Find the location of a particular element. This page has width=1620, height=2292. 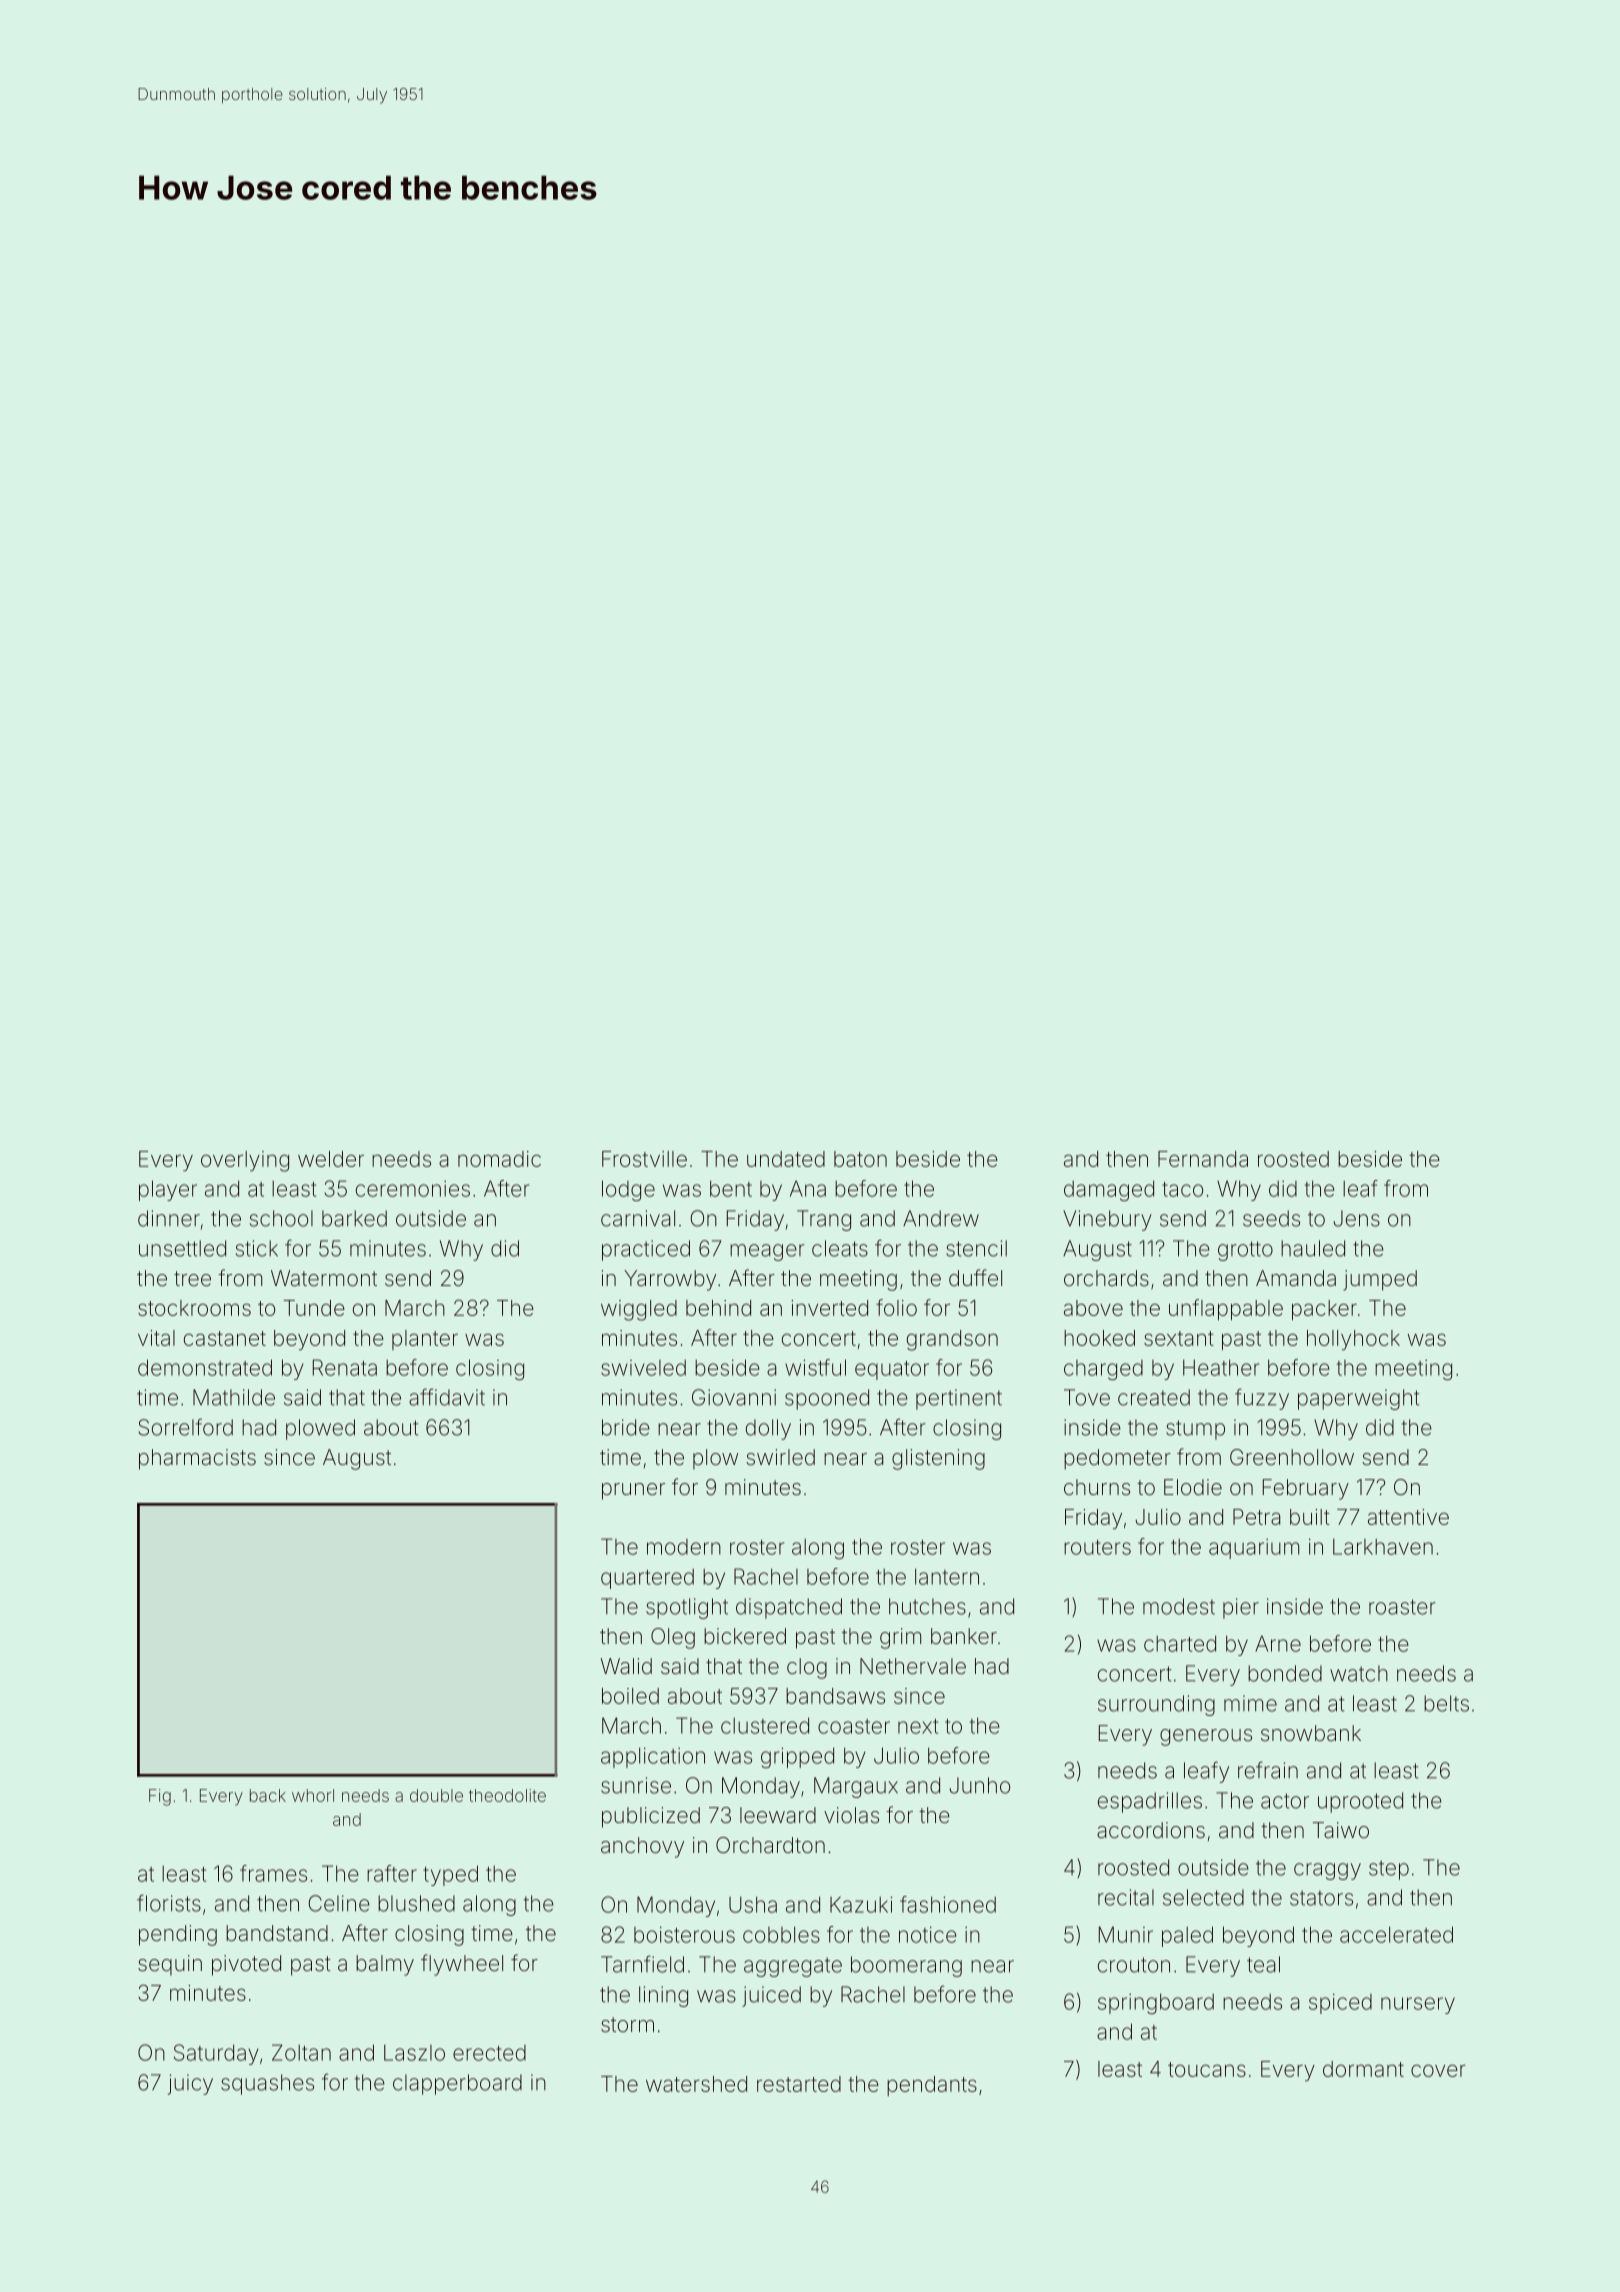

balmy is located at coordinates (385, 1965).
